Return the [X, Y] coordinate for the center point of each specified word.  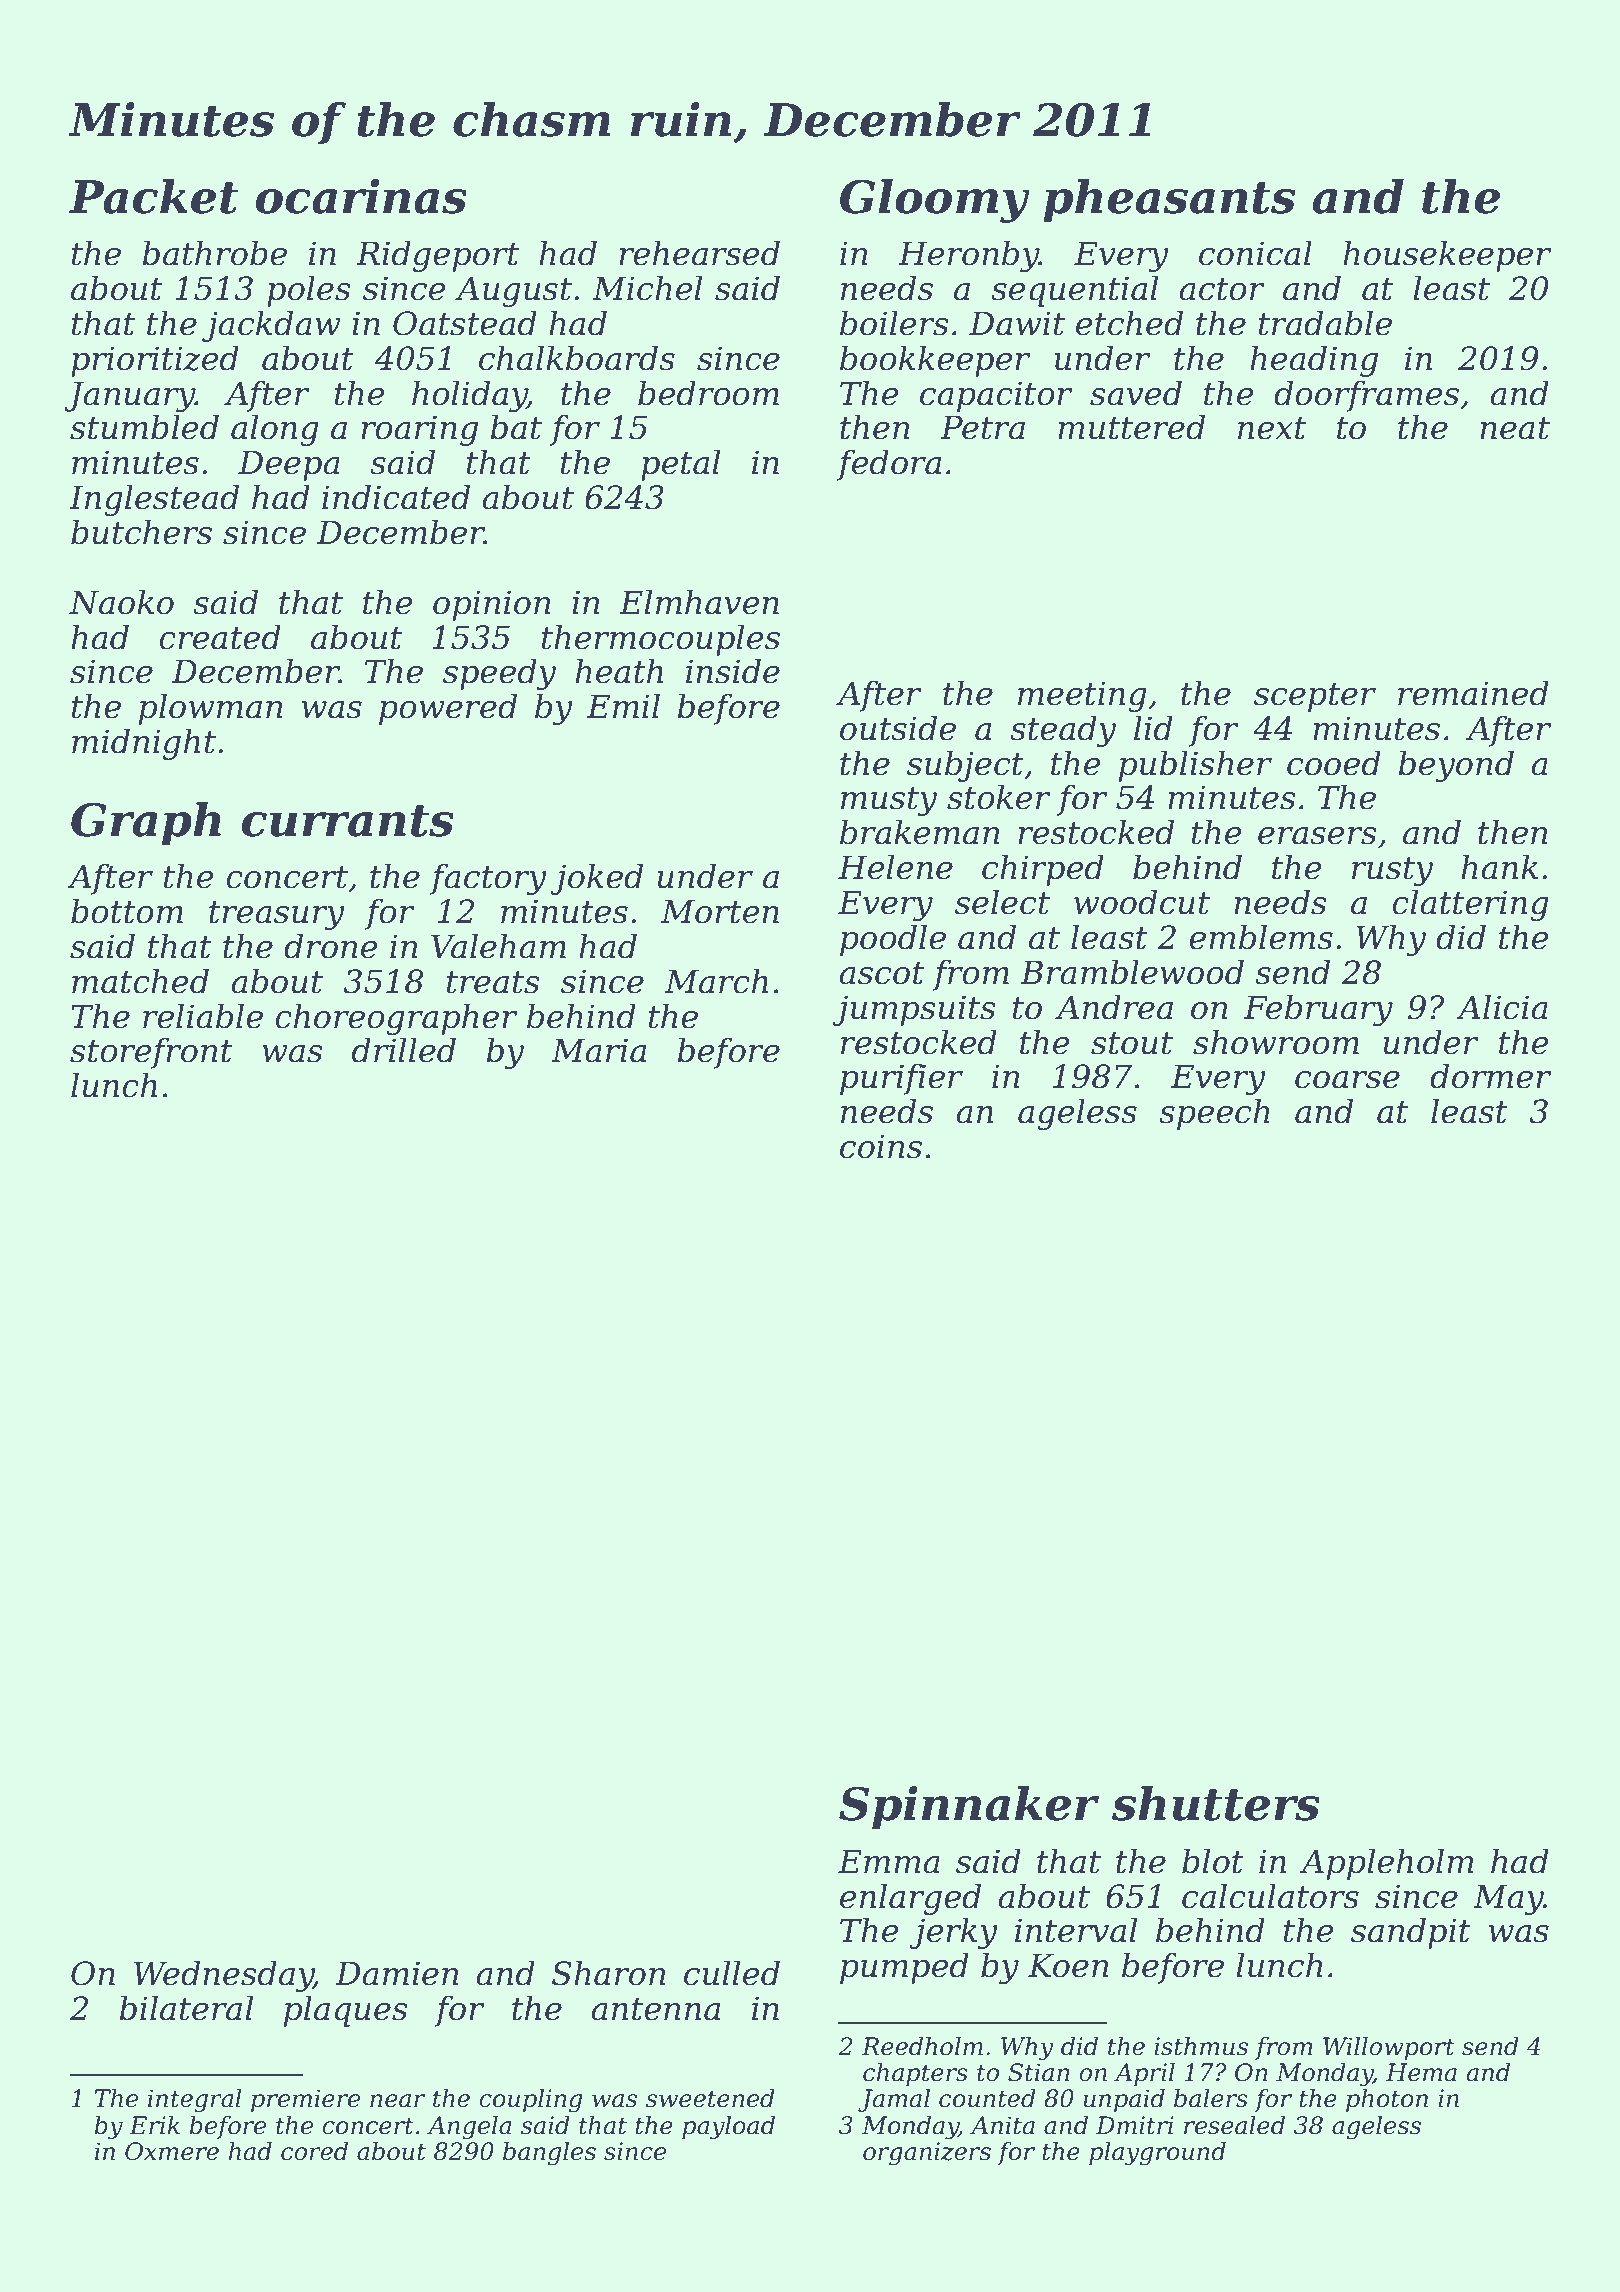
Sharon [608, 1973]
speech [1214, 1114]
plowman [210, 709]
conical [1255, 253]
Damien [396, 1973]
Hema [1421, 2072]
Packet [153, 196]
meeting [1082, 696]
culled [732, 1973]
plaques [346, 2011]
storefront [151, 1053]
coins [881, 1146]
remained [1473, 693]
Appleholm [1387, 1864]
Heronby [968, 256]
